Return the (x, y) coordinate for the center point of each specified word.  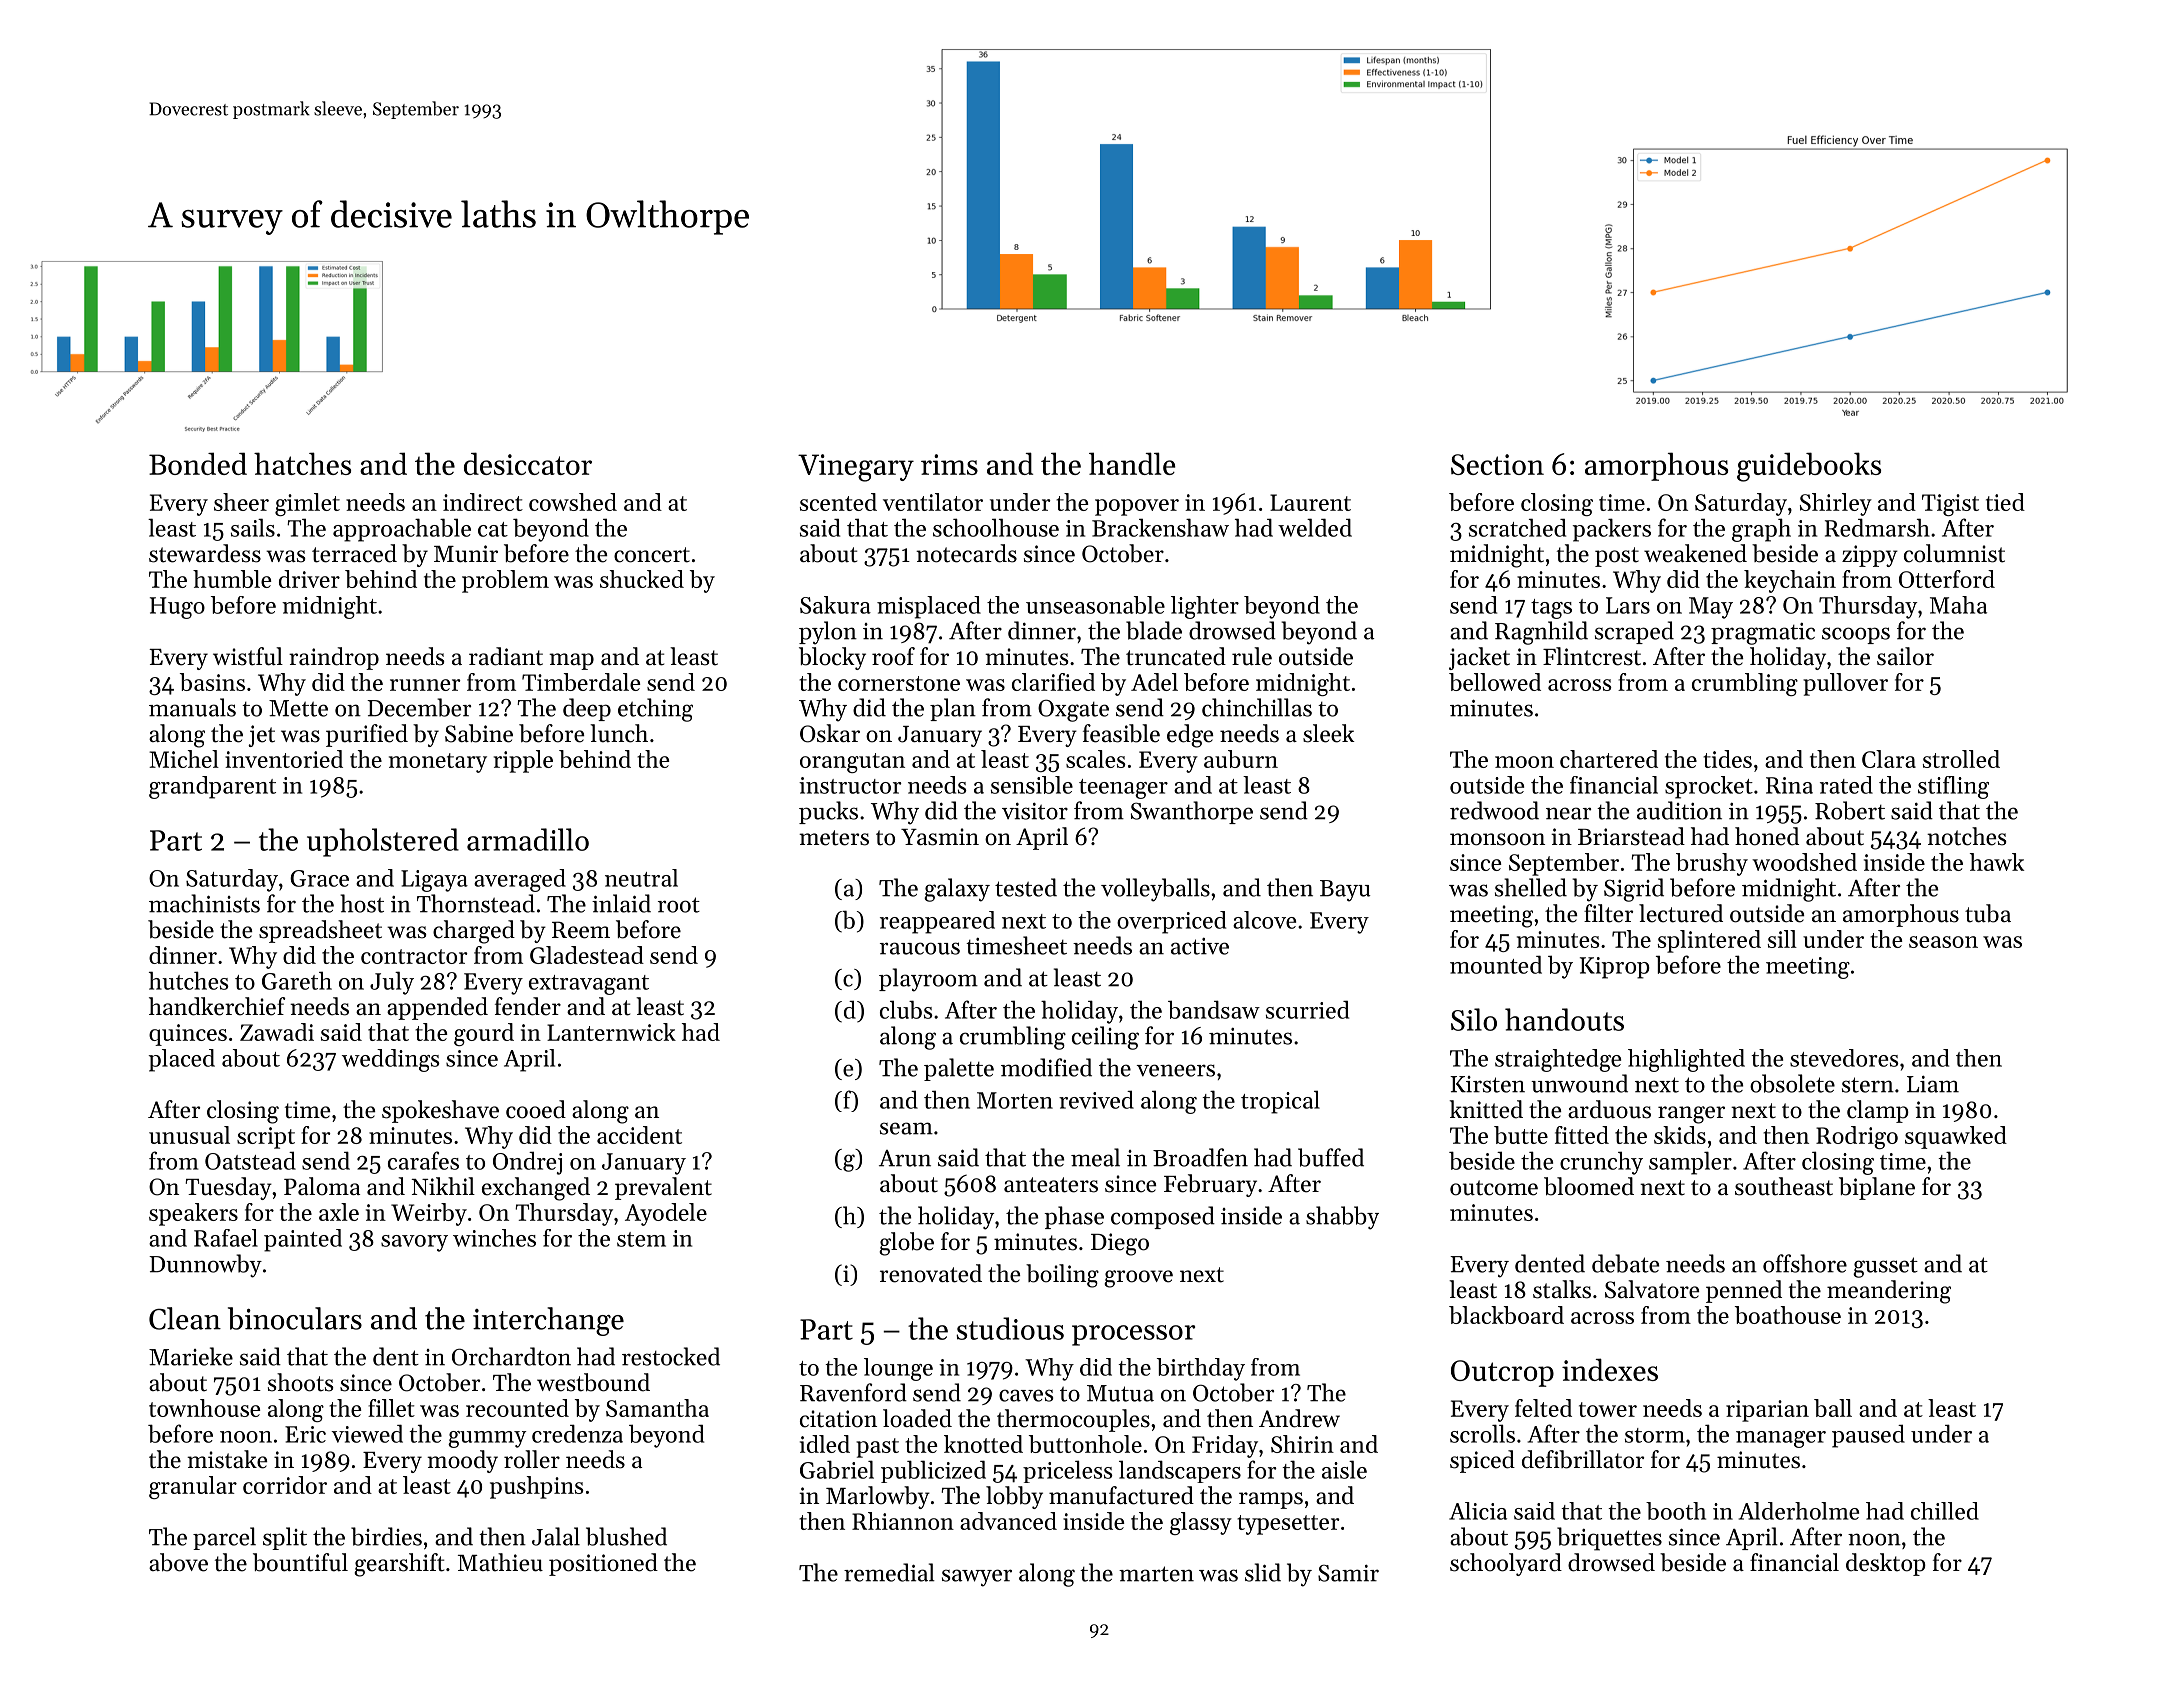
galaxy (957, 890)
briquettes (1609, 1539)
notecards (966, 553)
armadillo (528, 839)
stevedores (1844, 1058)
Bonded (198, 463)
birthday (1201, 1369)
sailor (1905, 656)
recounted (517, 1408)
